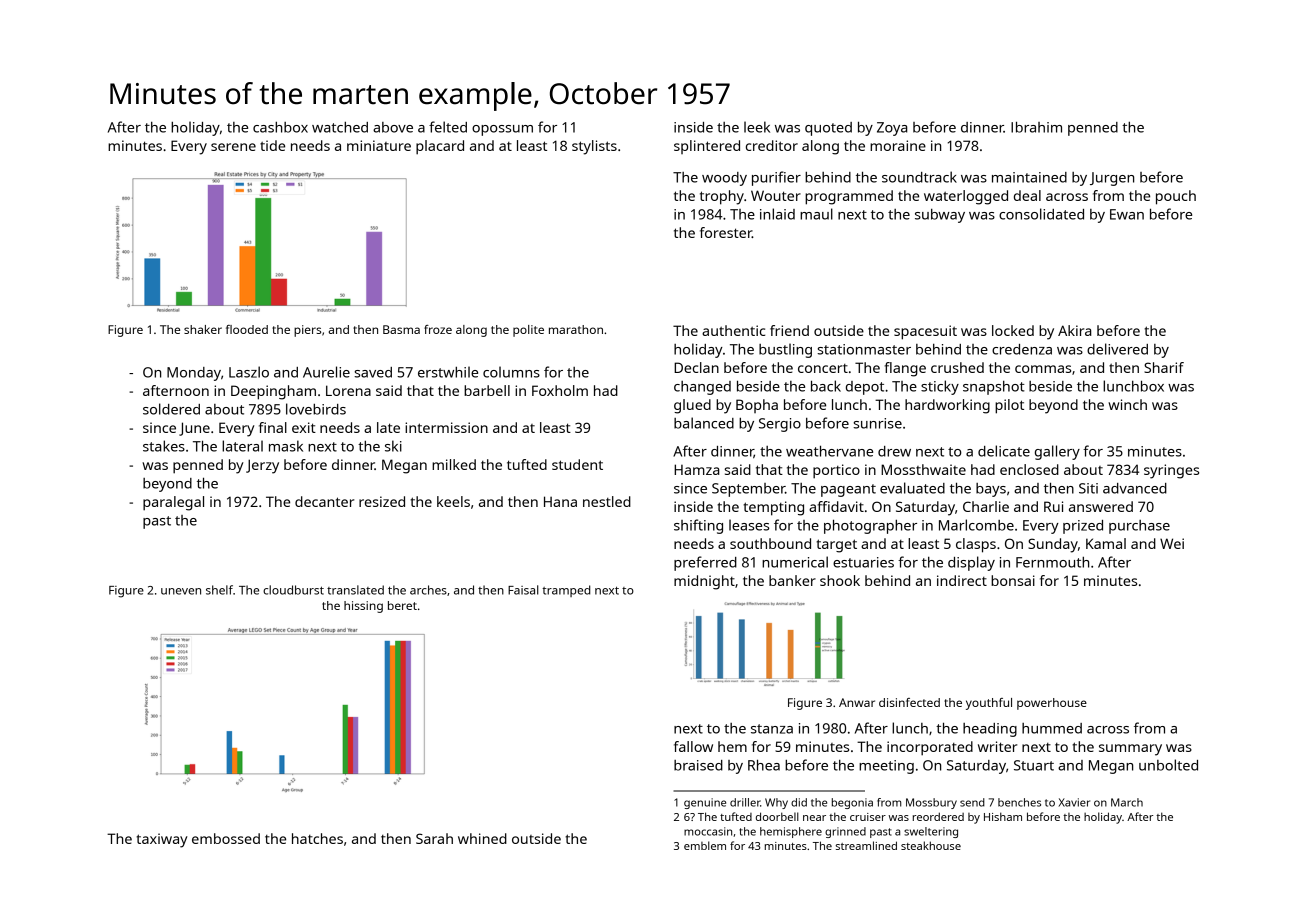 The width and height of the page is (1308, 924). Describe the element at coordinates (226, 838) in the page. I see `embossed` at that location.
